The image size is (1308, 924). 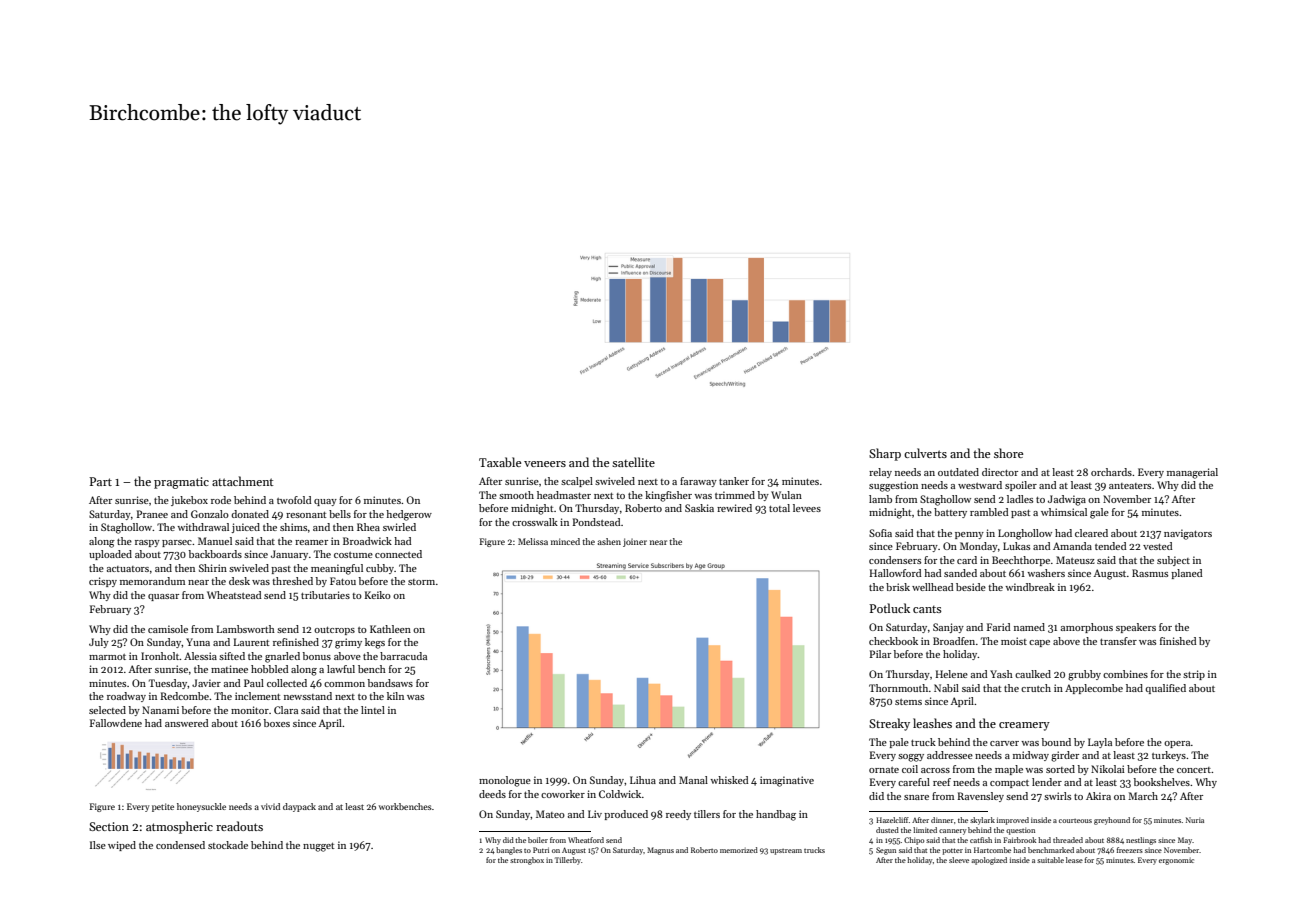 I want to click on Yash, so click(x=1001, y=674).
